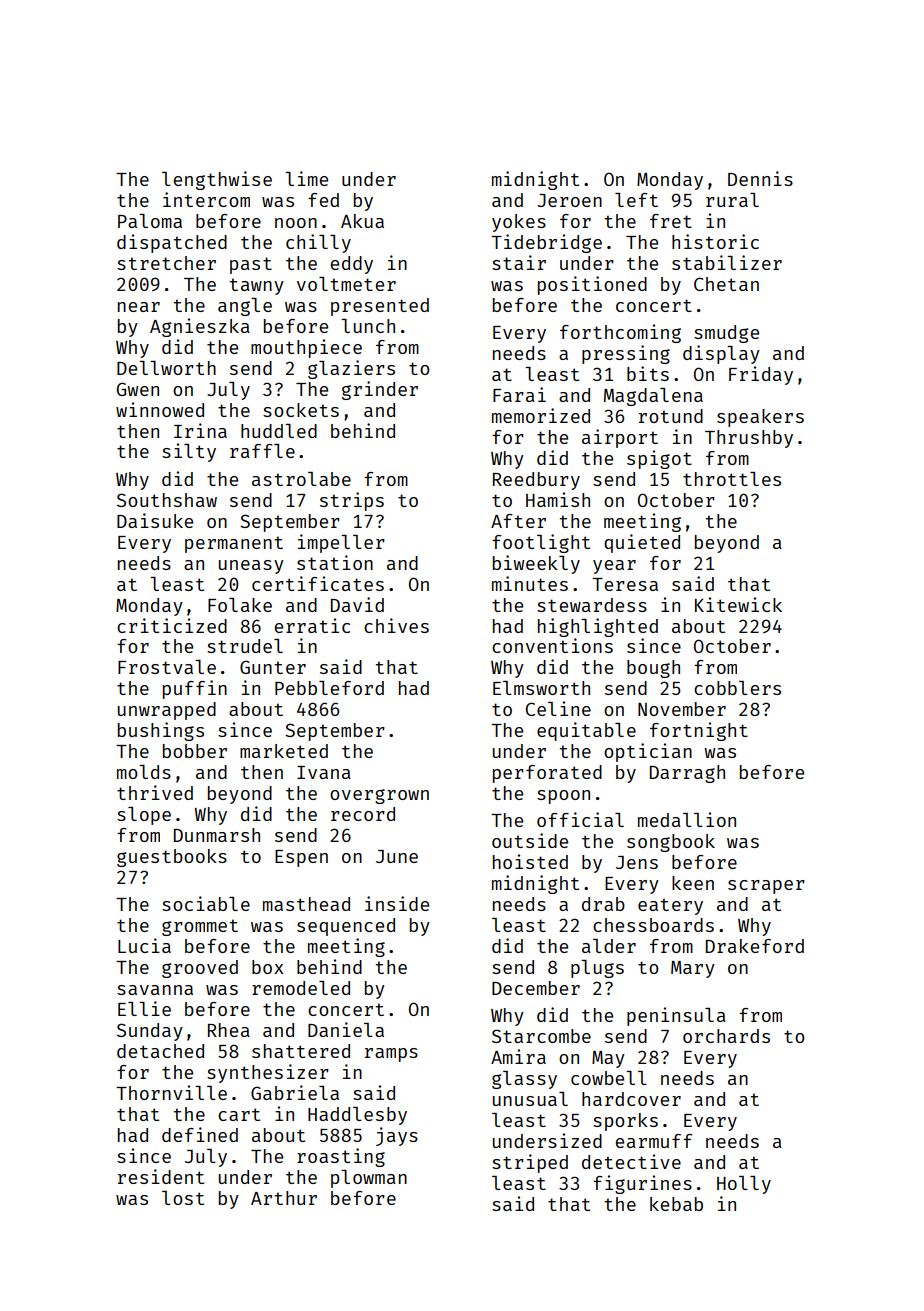  Describe the element at coordinates (329, 688) in the screenshot. I see `Pebbleford` at that location.
